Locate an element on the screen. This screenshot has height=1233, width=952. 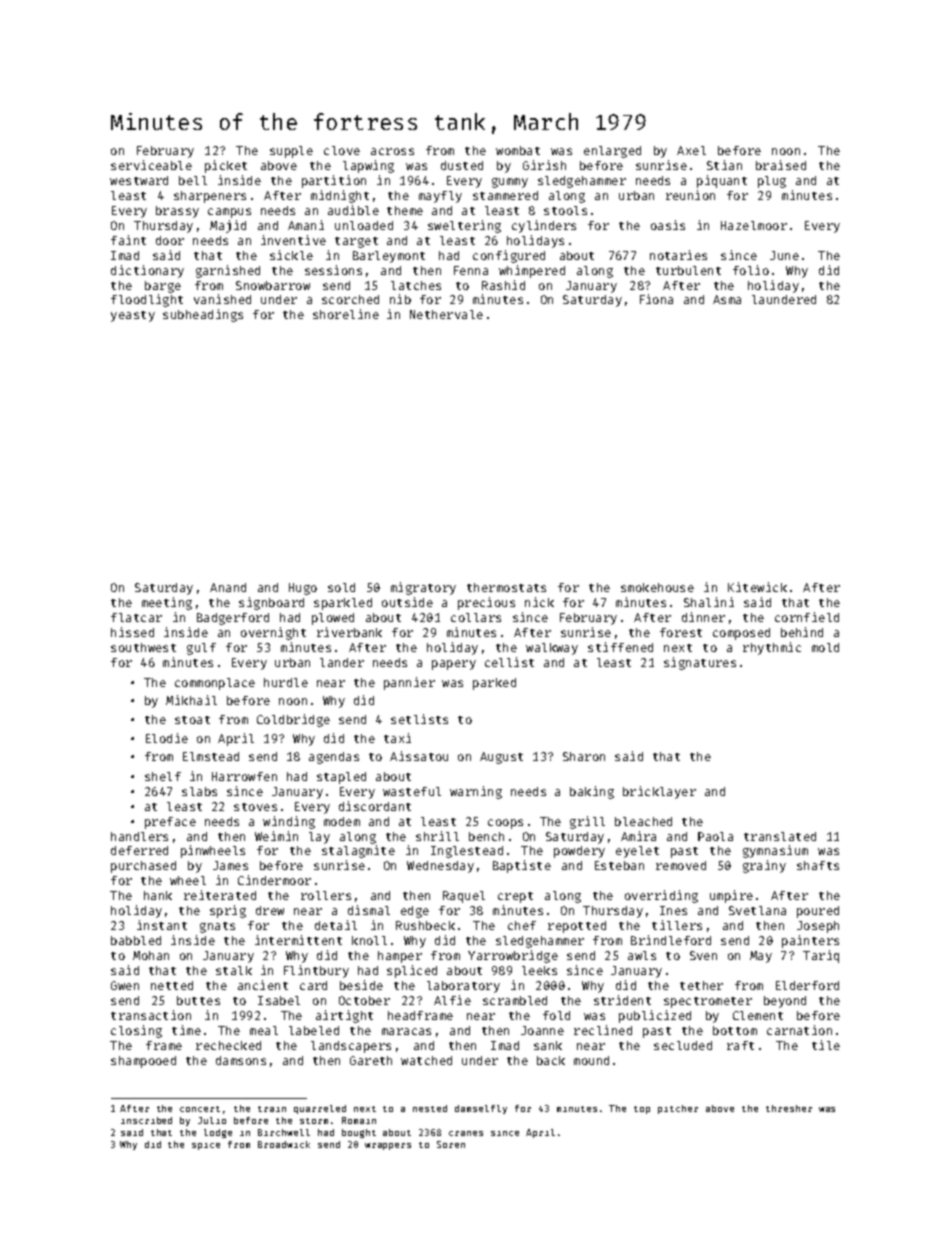
signatures is located at coordinates (700, 663).
